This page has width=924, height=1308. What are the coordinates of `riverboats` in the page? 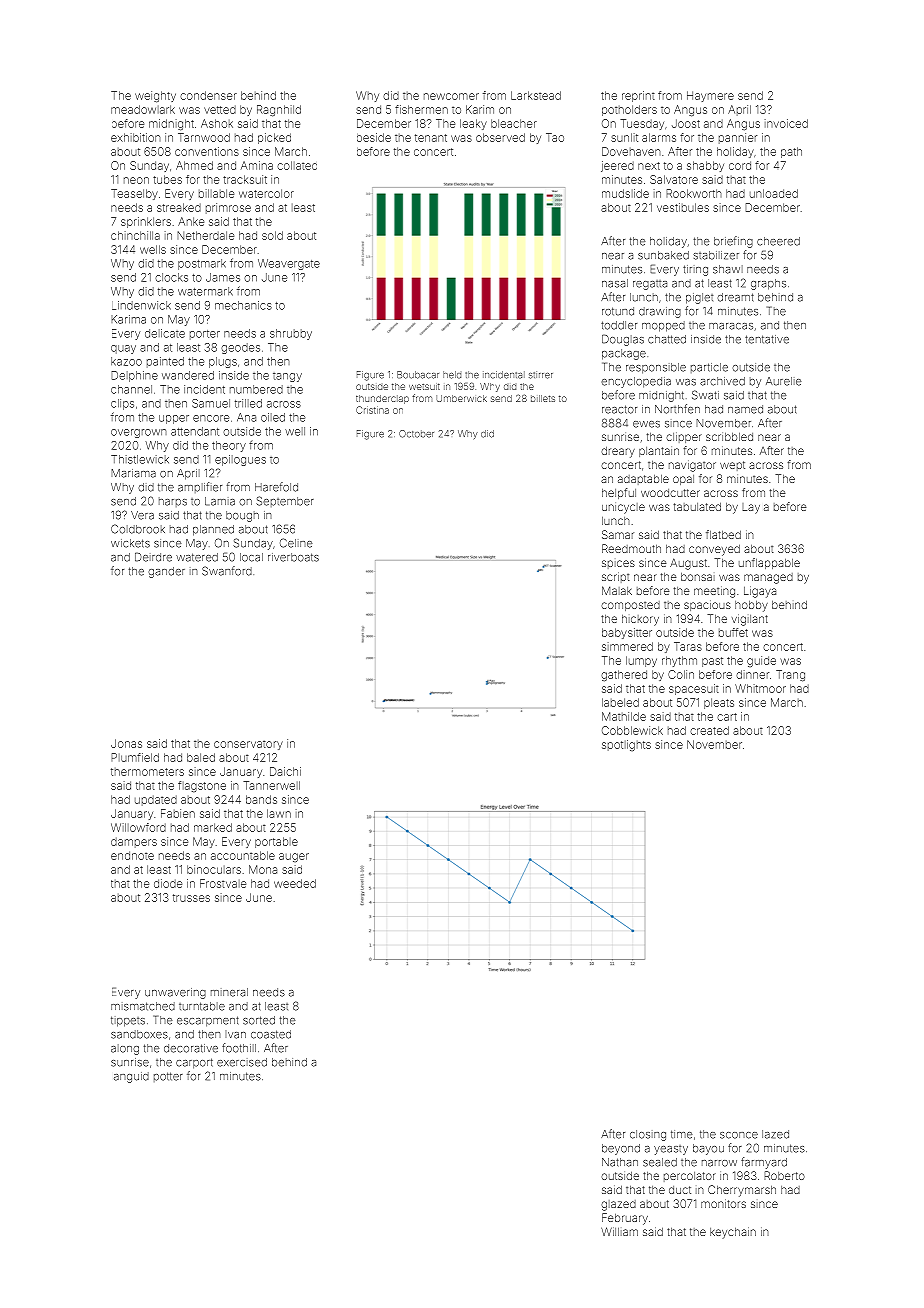 It's located at (293, 557).
